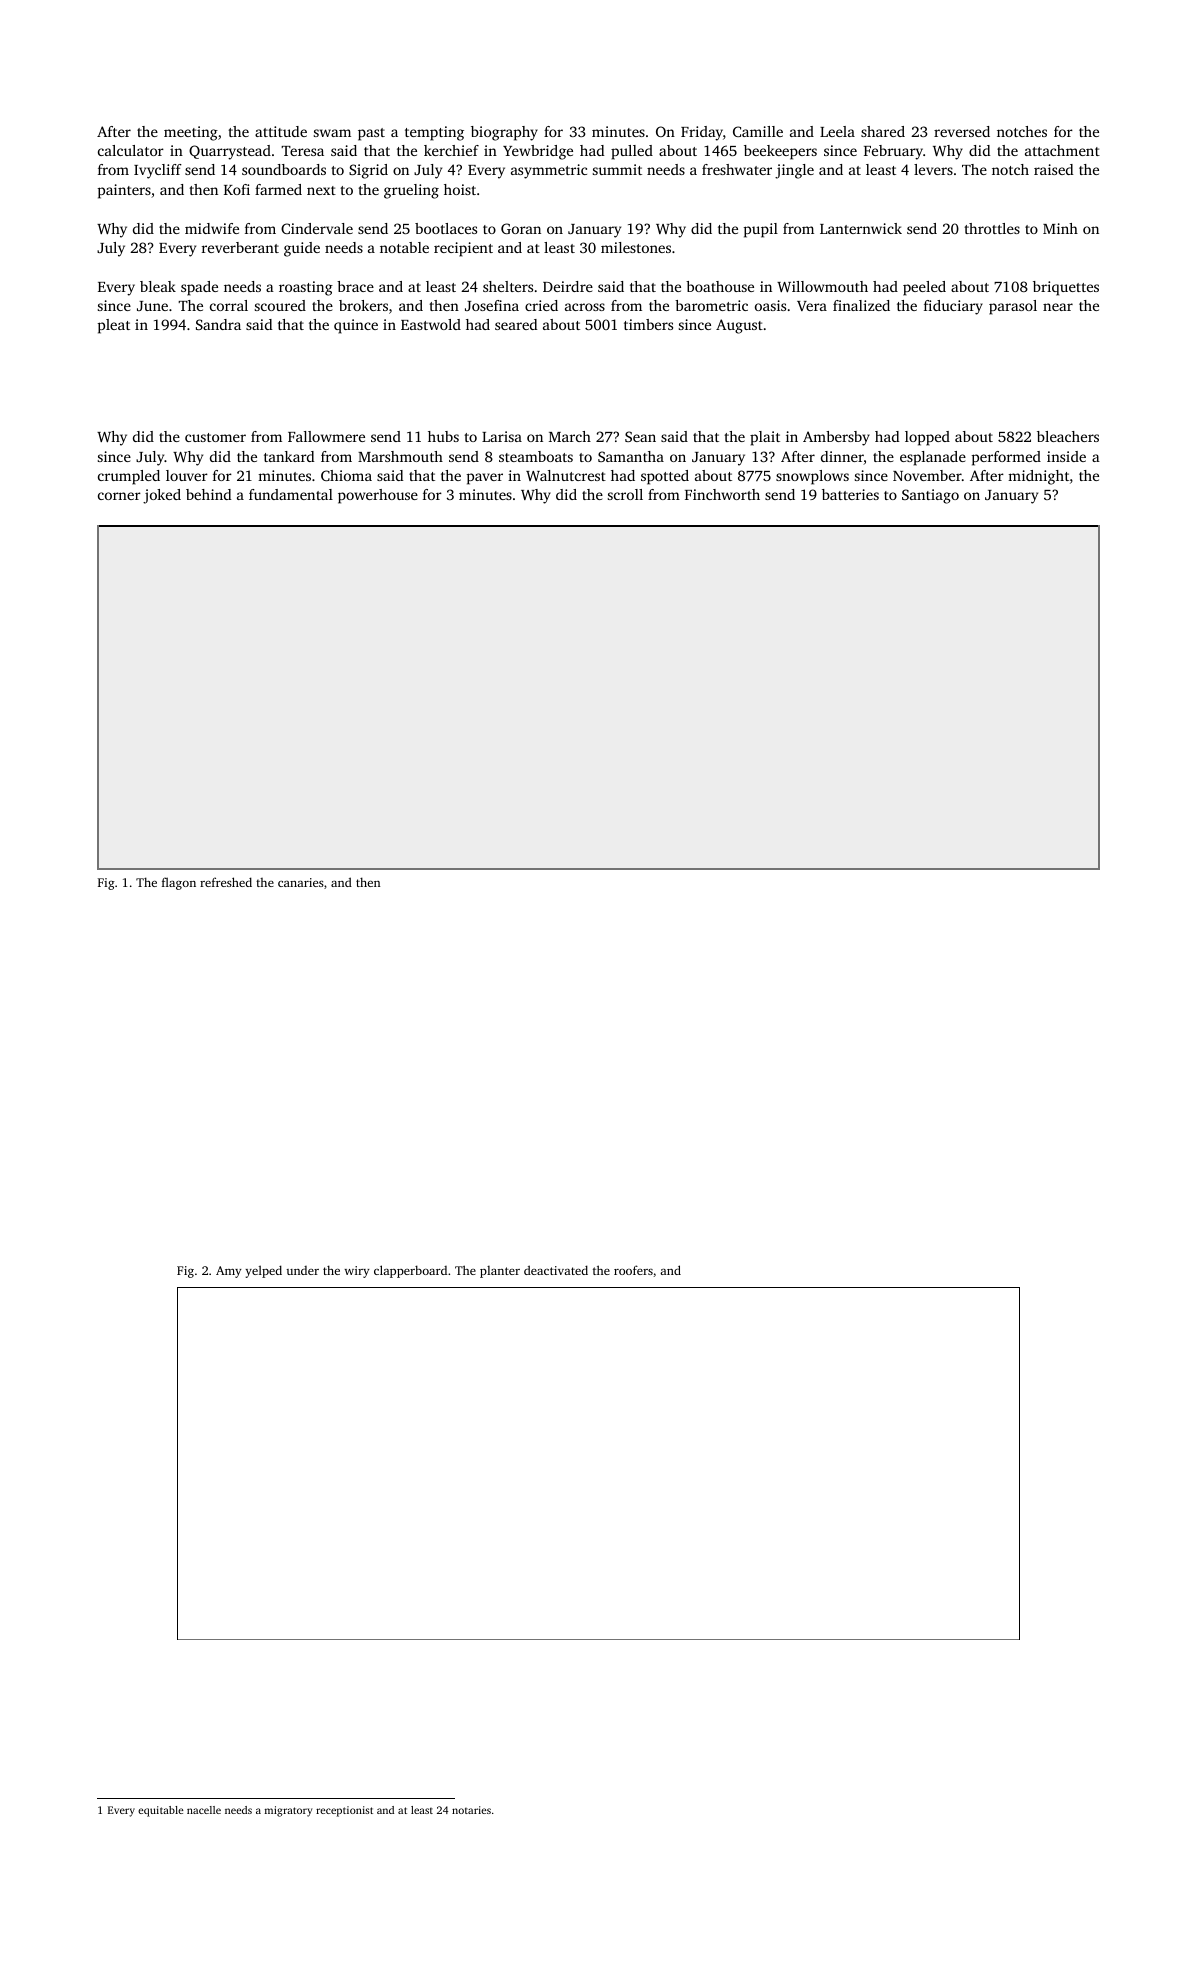  Describe the element at coordinates (702, 133) in the image. I see `Friday` at that location.
